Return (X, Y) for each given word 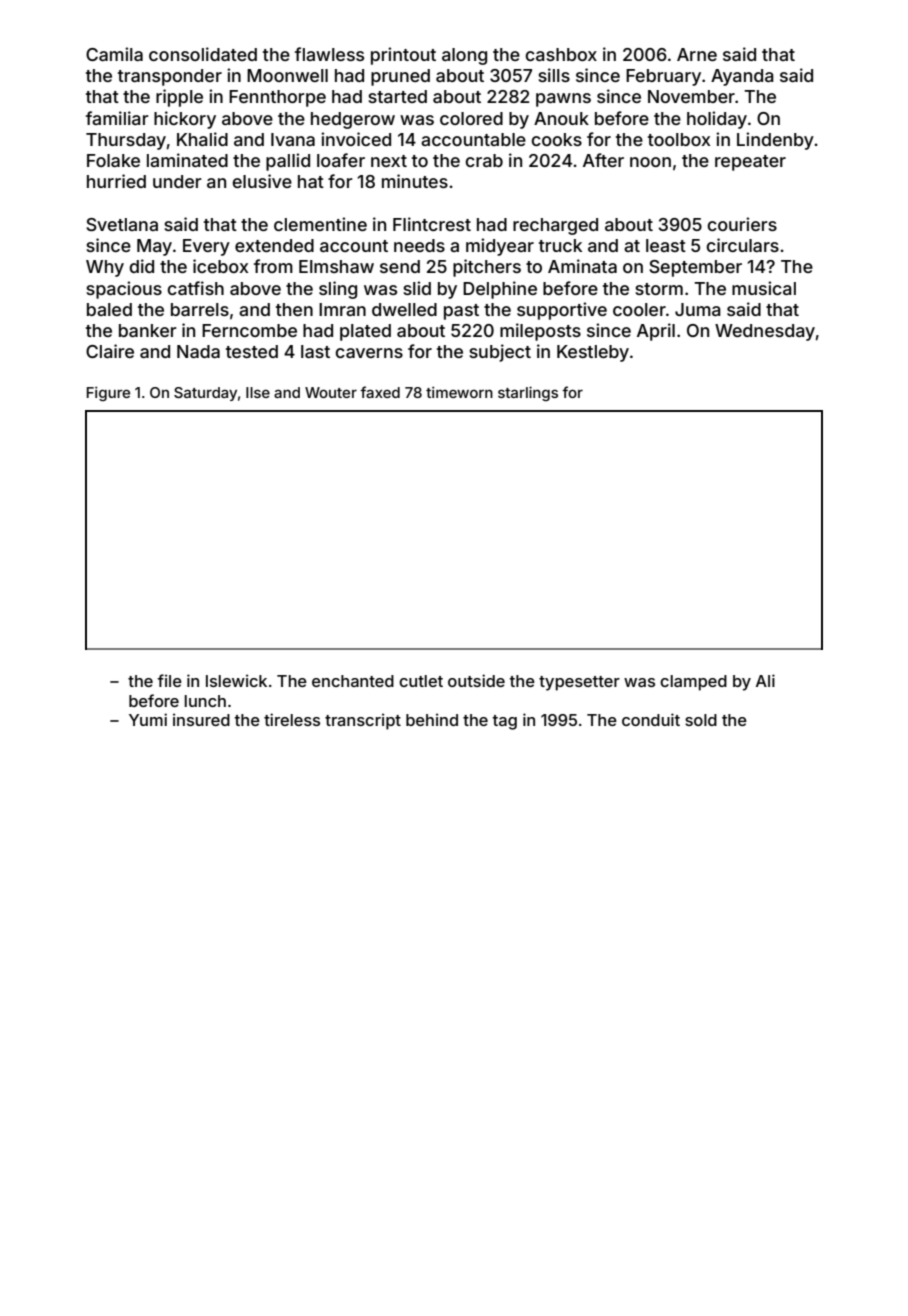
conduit (651, 719)
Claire (110, 351)
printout (403, 56)
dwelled (404, 309)
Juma (698, 309)
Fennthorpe (277, 98)
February (663, 77)
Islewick (236, 680)
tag (504, 722)
